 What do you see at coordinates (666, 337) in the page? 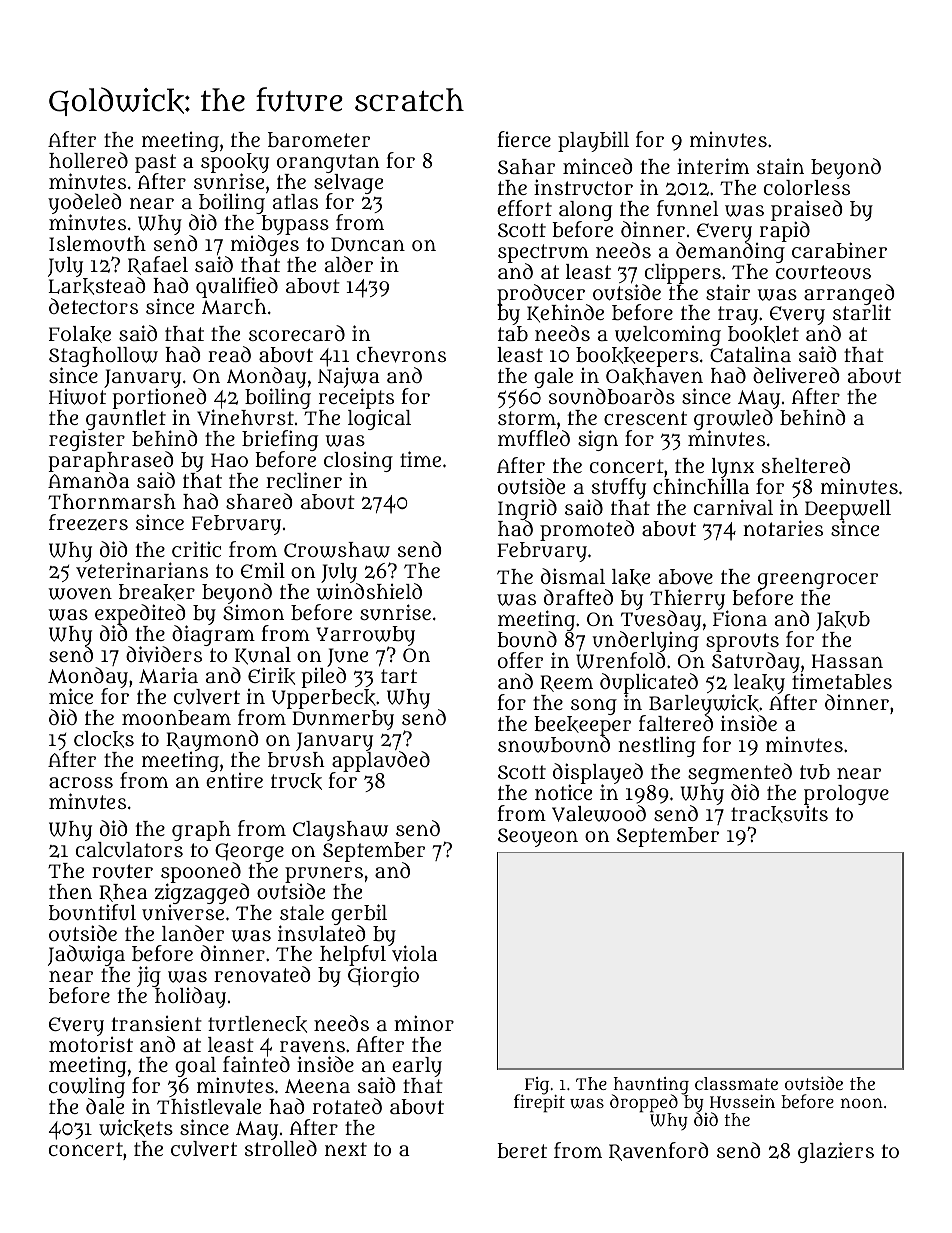
I see `welcoming` at bounding box center [666, 337].
